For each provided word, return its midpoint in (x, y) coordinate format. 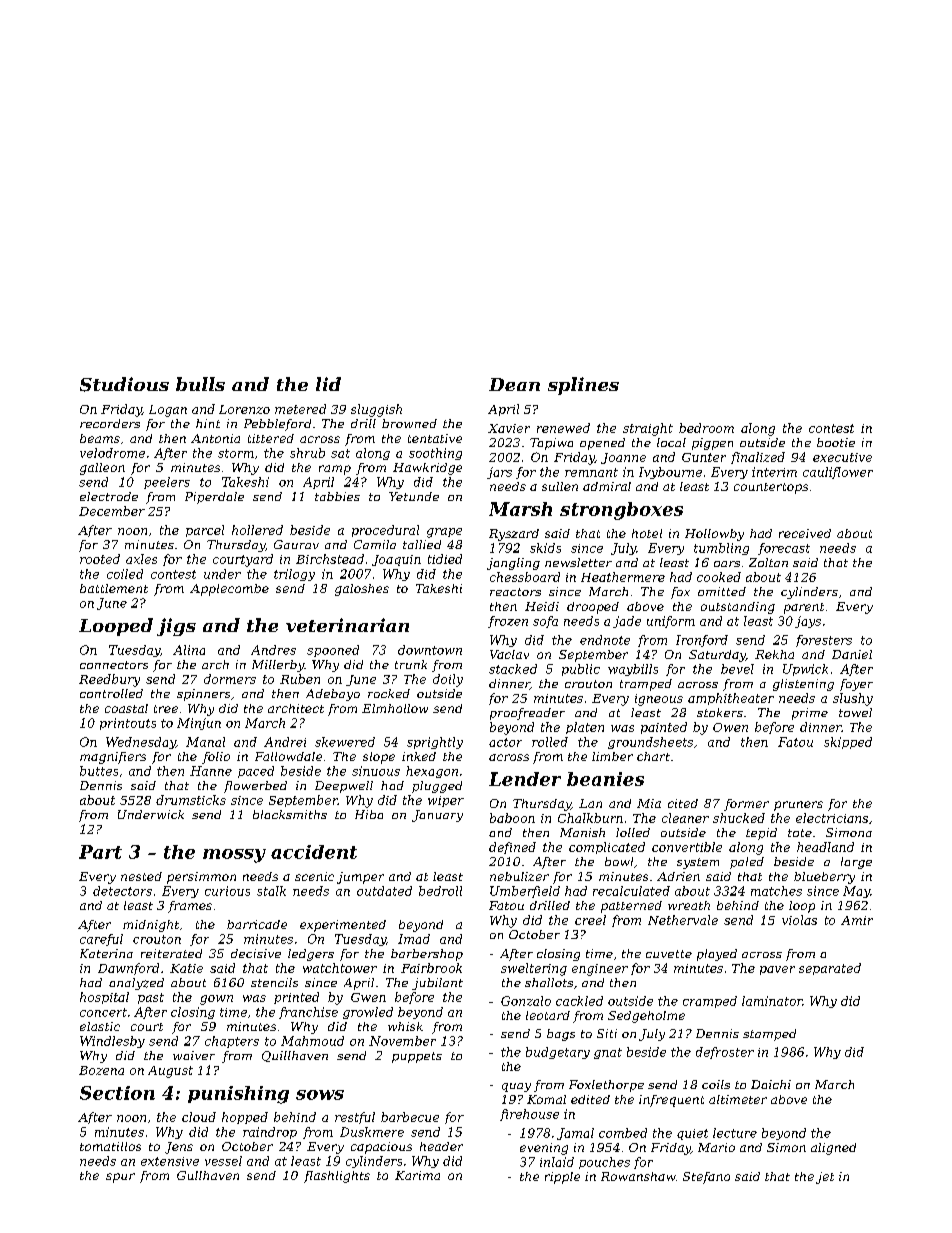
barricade (257, 924)
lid (328, 384)
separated (830, 969)
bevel (737, 669)
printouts (128, 724)
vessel (223, 1161)
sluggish (376, 410)
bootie (836, 442)
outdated (384, 891)
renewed (563, 428)
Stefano (706, 1178)
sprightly (435, 743)
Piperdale (214, 498)
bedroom (706, 428)
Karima (417, 1175)
